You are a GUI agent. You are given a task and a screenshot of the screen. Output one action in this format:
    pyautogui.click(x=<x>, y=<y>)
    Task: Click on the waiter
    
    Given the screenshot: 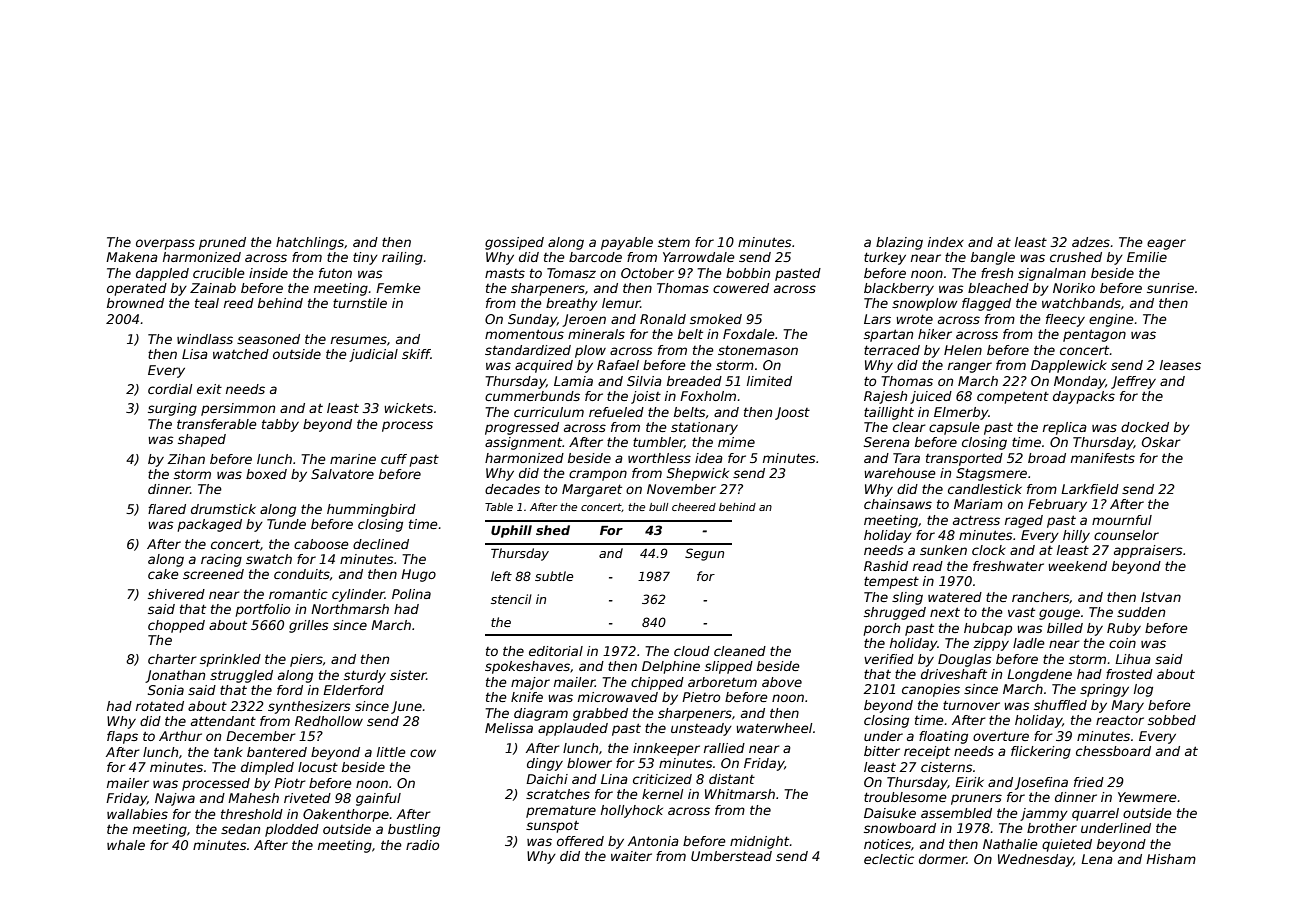 What is the action you would take?
    pyautogui.click(x=631, y=856)
